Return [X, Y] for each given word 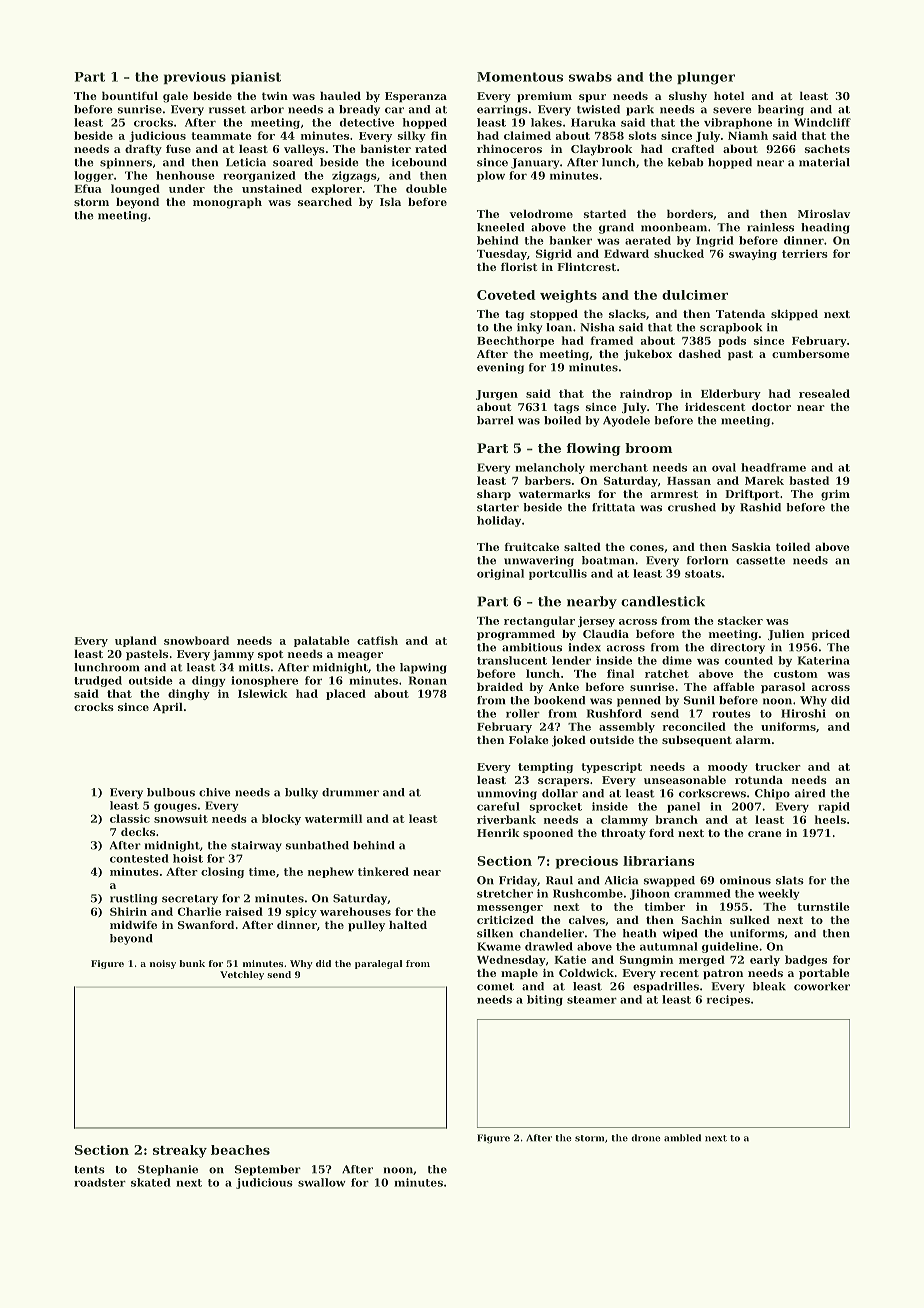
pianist [256, 78]
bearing [781, 110]
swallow [322, 1182]
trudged [98, 681]
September [268, 1170]
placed [346, 694]
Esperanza [416, 97]
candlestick [663, 601]
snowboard [196, 640]
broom [649, 448]
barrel [495, 420]
